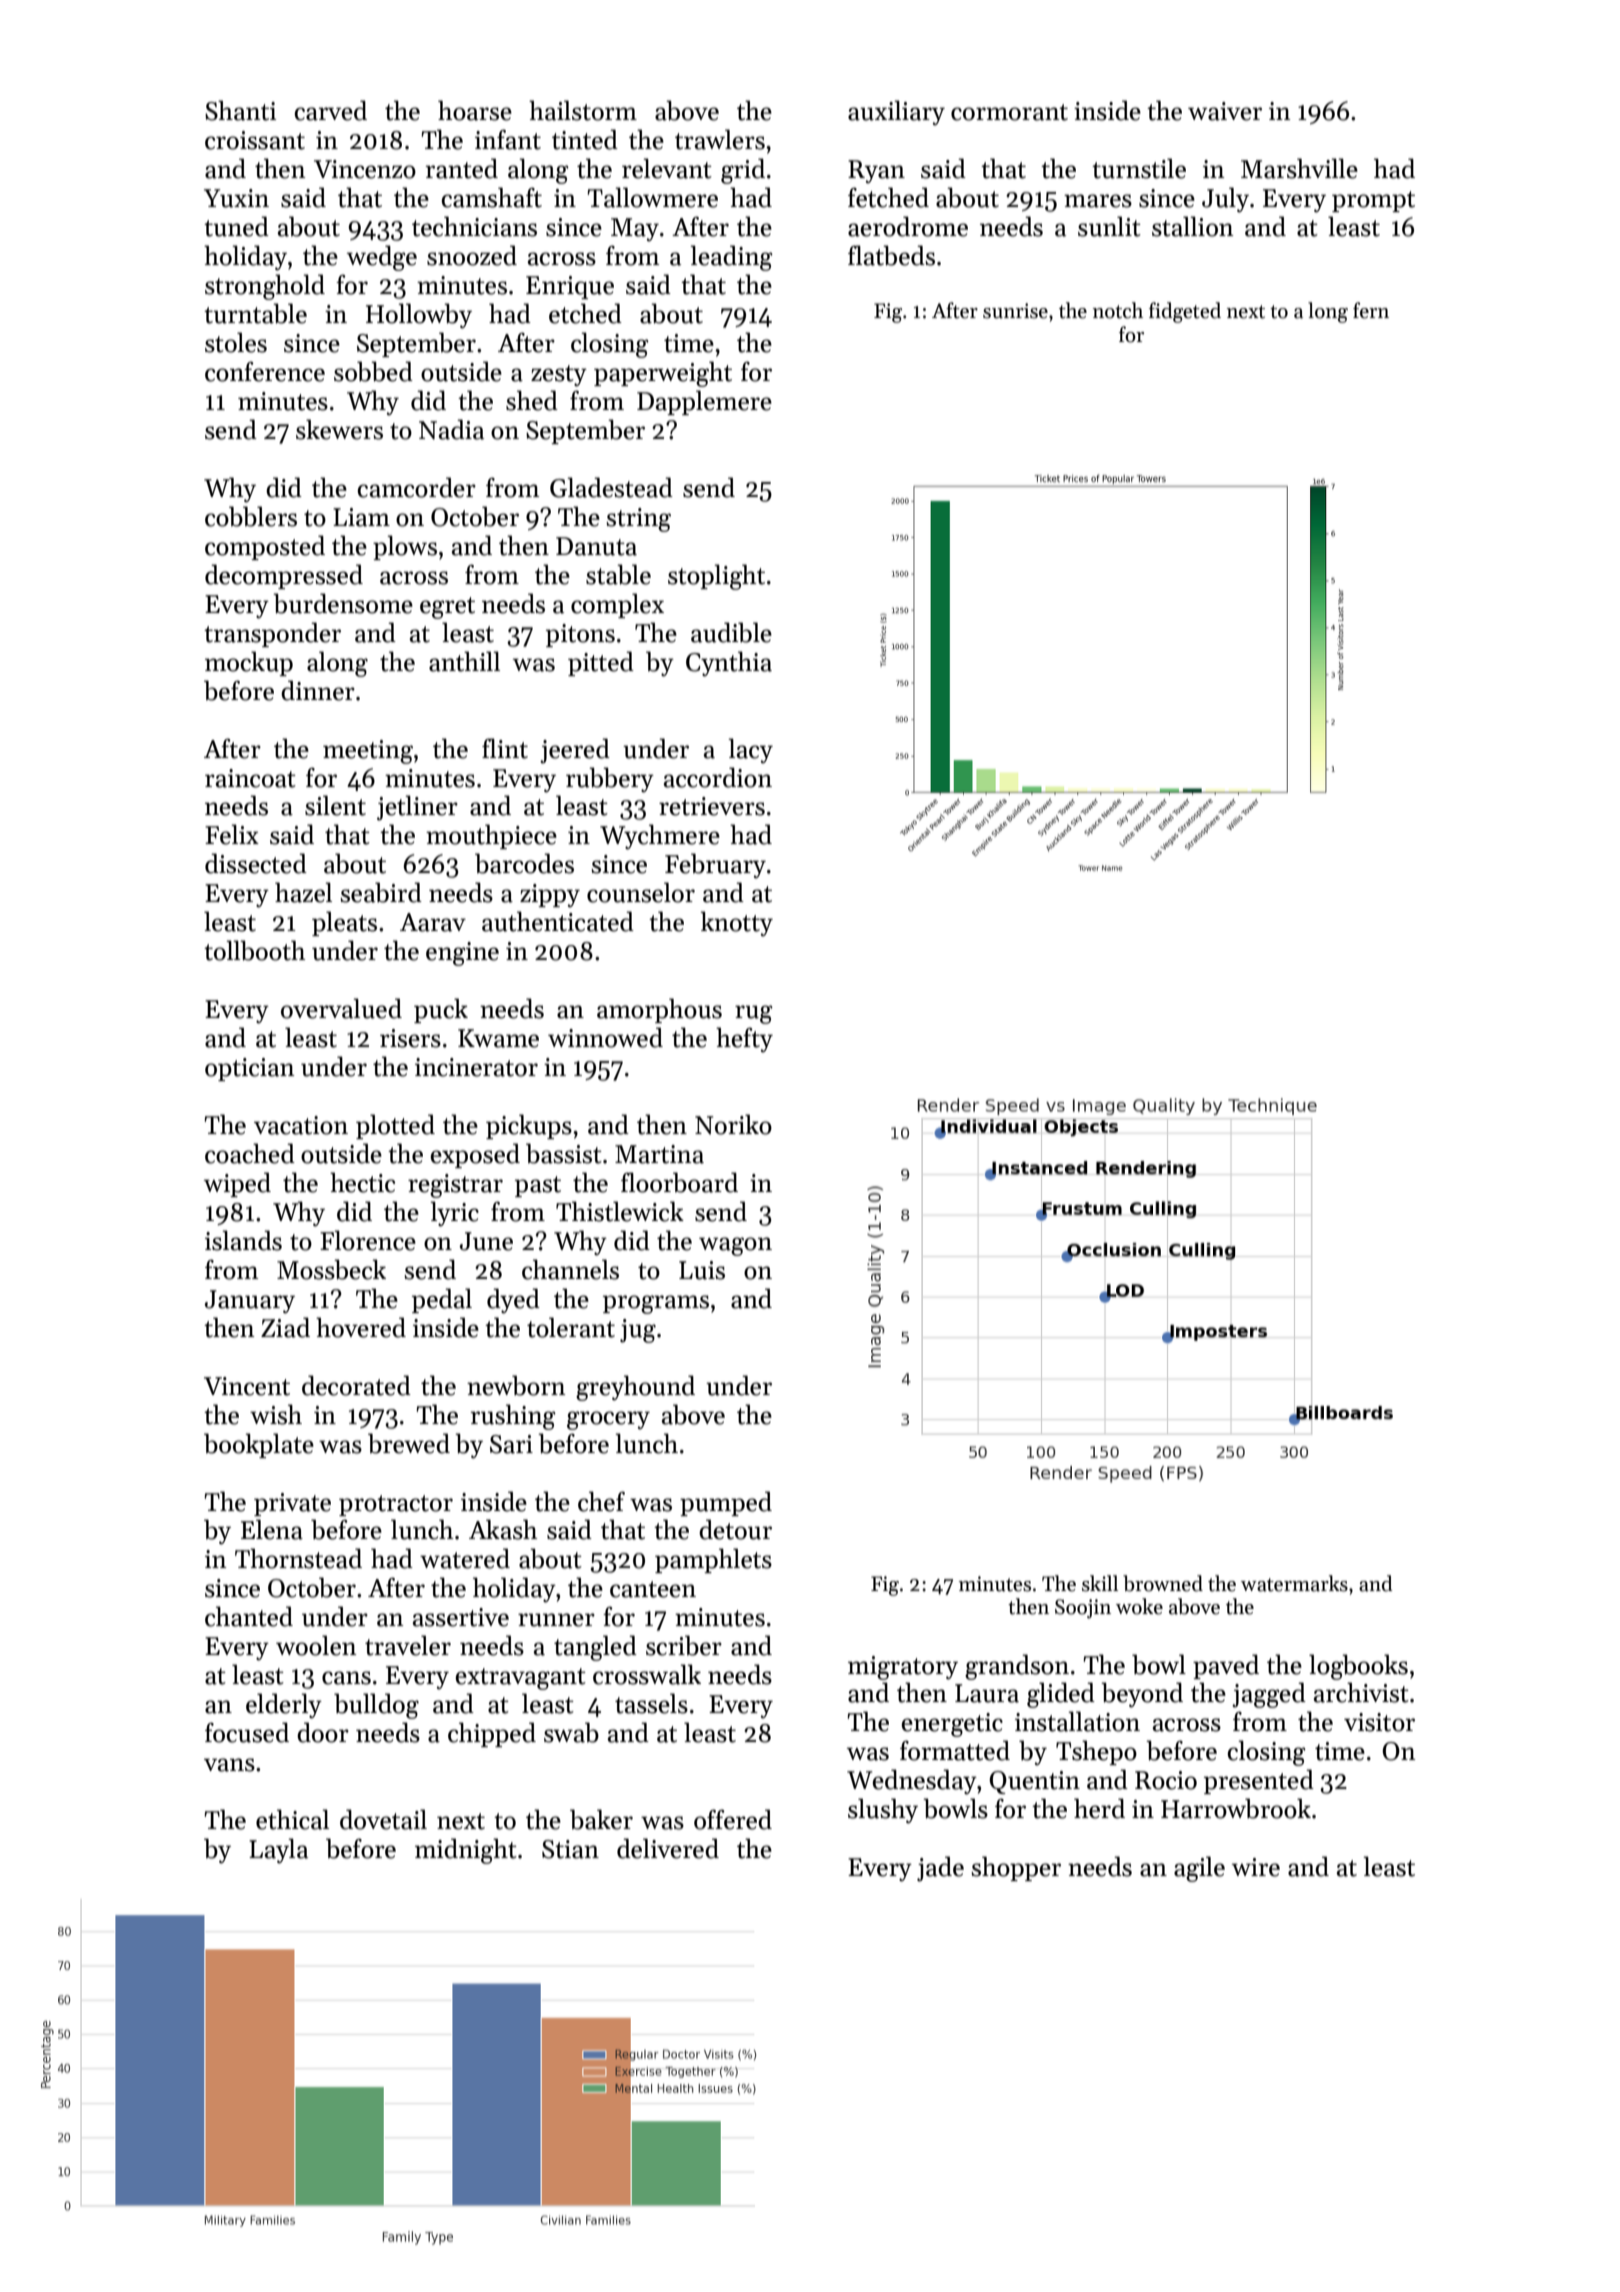 Image resolution: width=1620 pixels, height=2292 pixels. Describe the element at coordinates (610, 780) in the screenshot. I see `rubbery` at that location.
